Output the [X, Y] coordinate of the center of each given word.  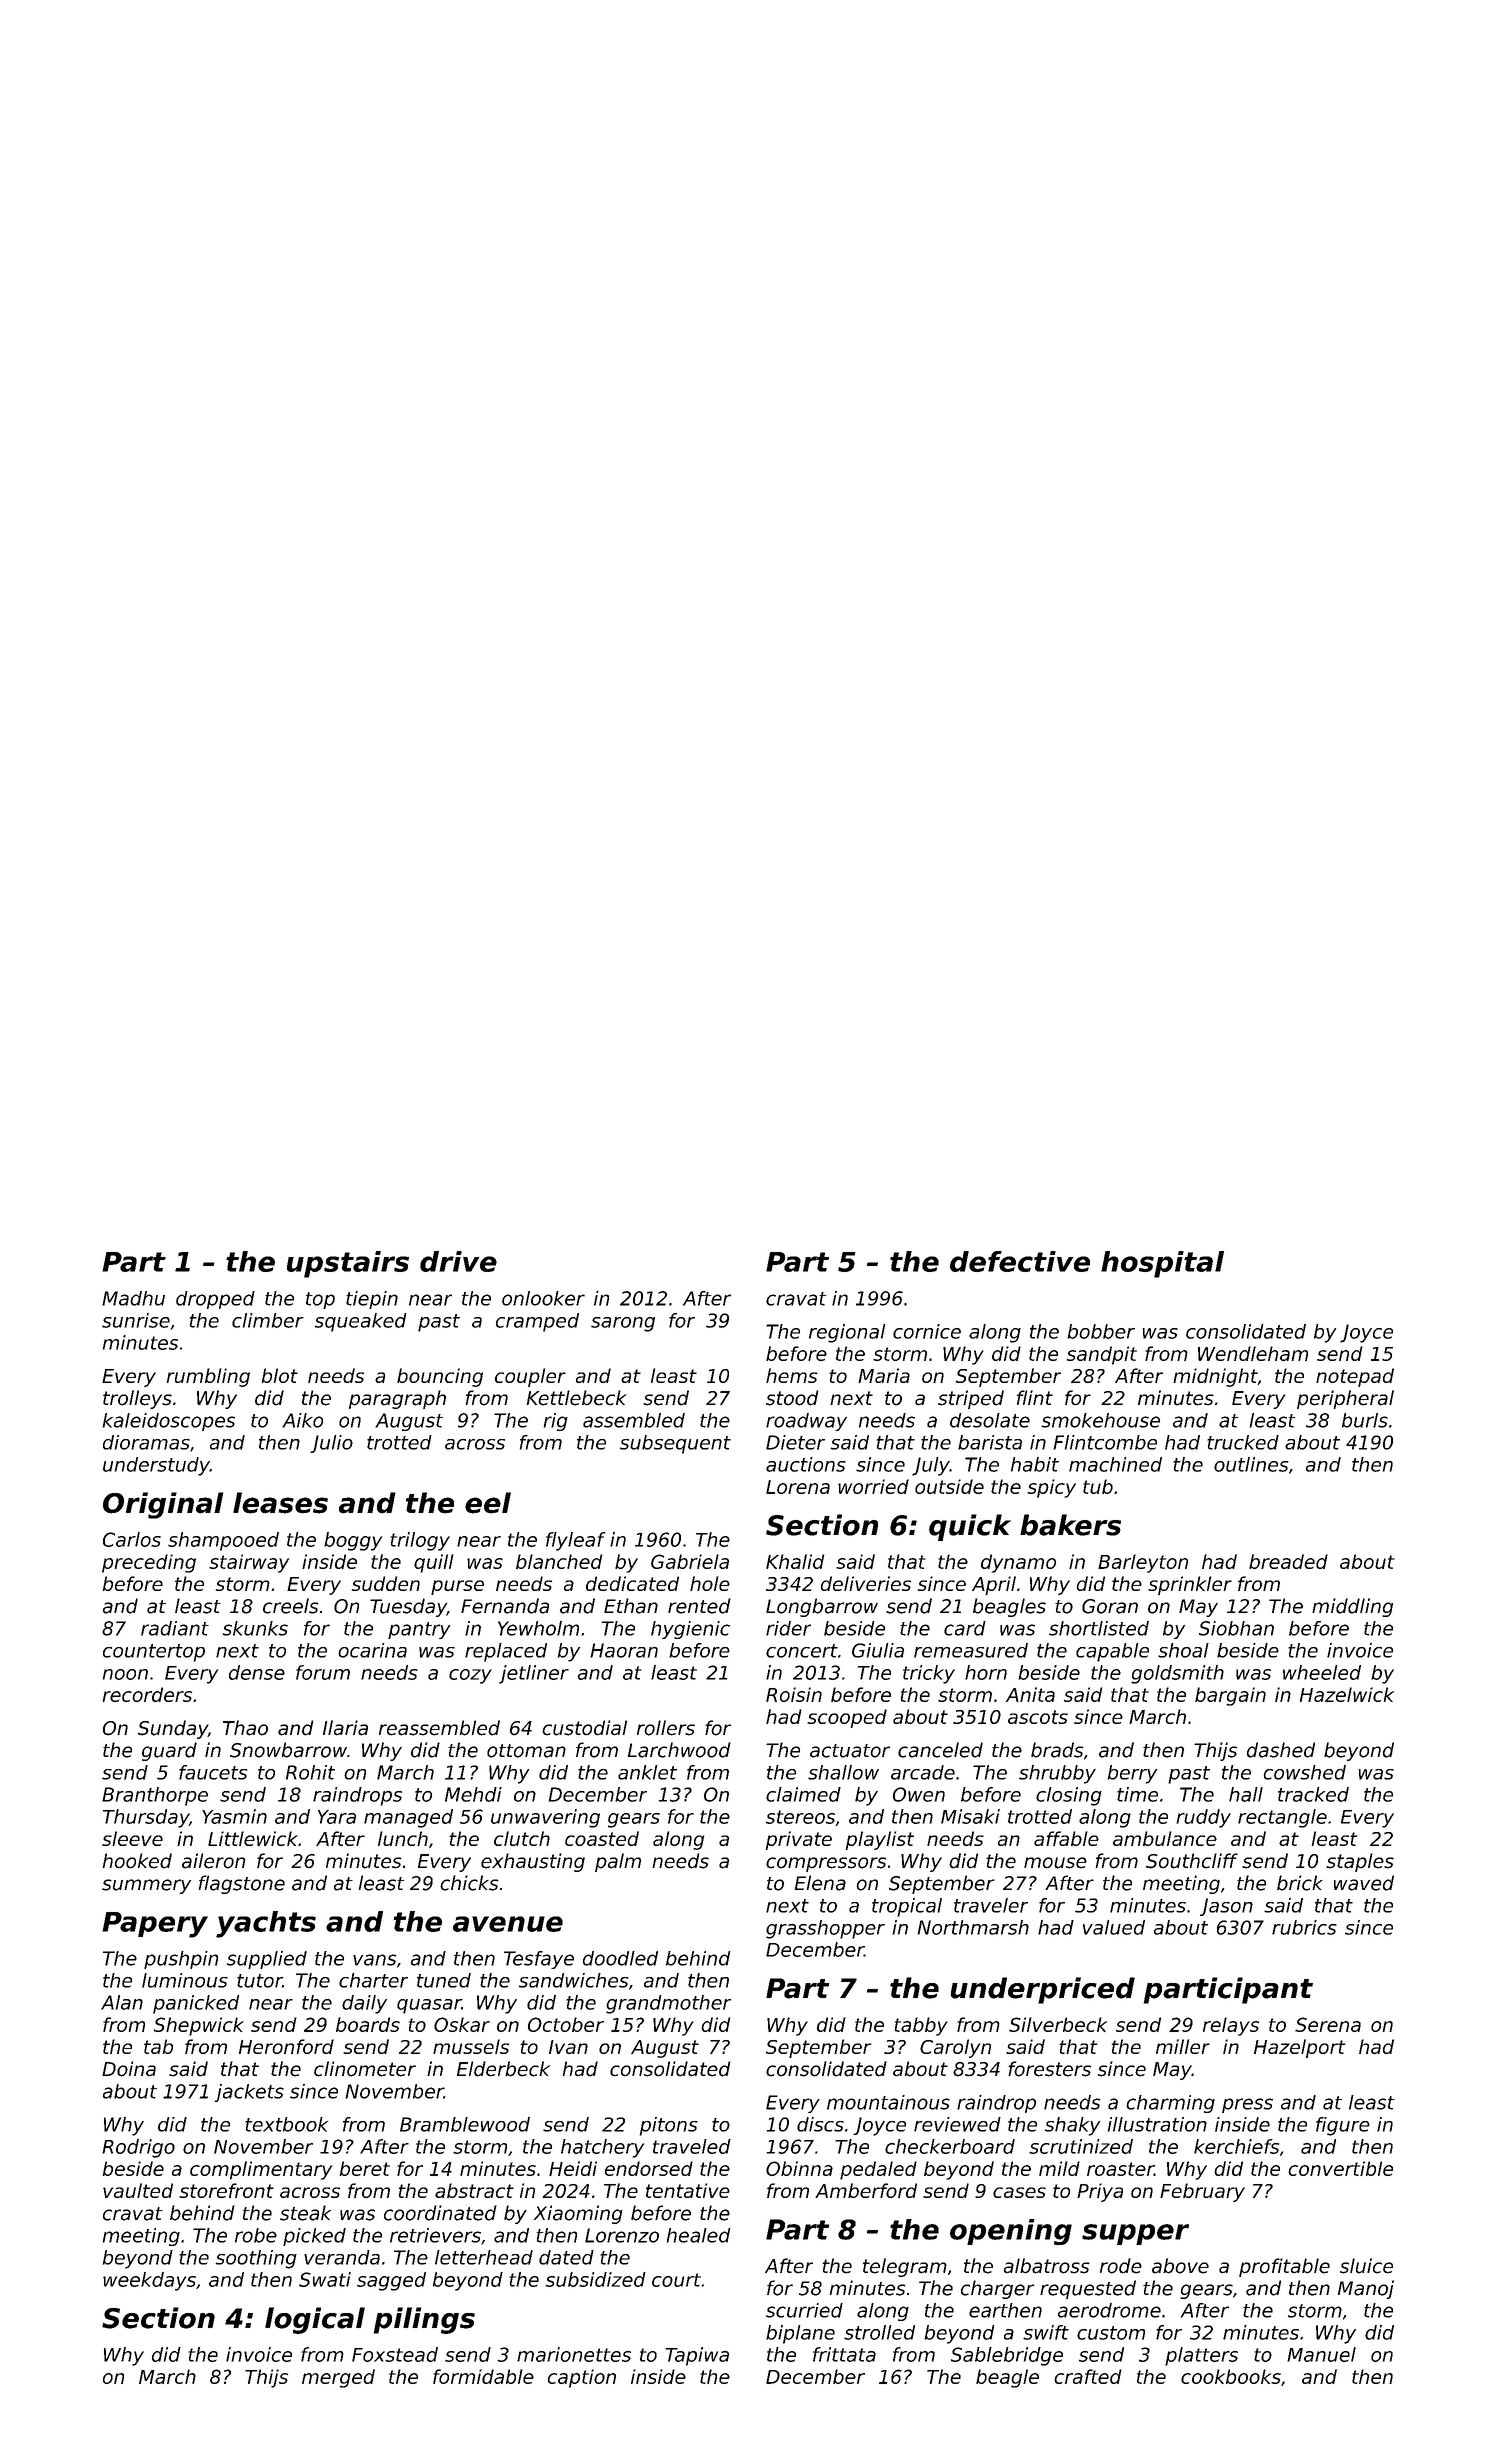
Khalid [795, 1561]
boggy [353, 1541]
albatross [1047, 2266]
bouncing [440, 1377]
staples [1360, 1862]
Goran [1110, 1606]
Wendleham [1253, 1353]
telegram [905, 2267]
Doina [129, 2069]
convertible [1340, 2168]
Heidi [573, 2168]
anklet [647, 1772]
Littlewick [253, 1838]
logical [315, 2320]
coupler [530, 1377]
